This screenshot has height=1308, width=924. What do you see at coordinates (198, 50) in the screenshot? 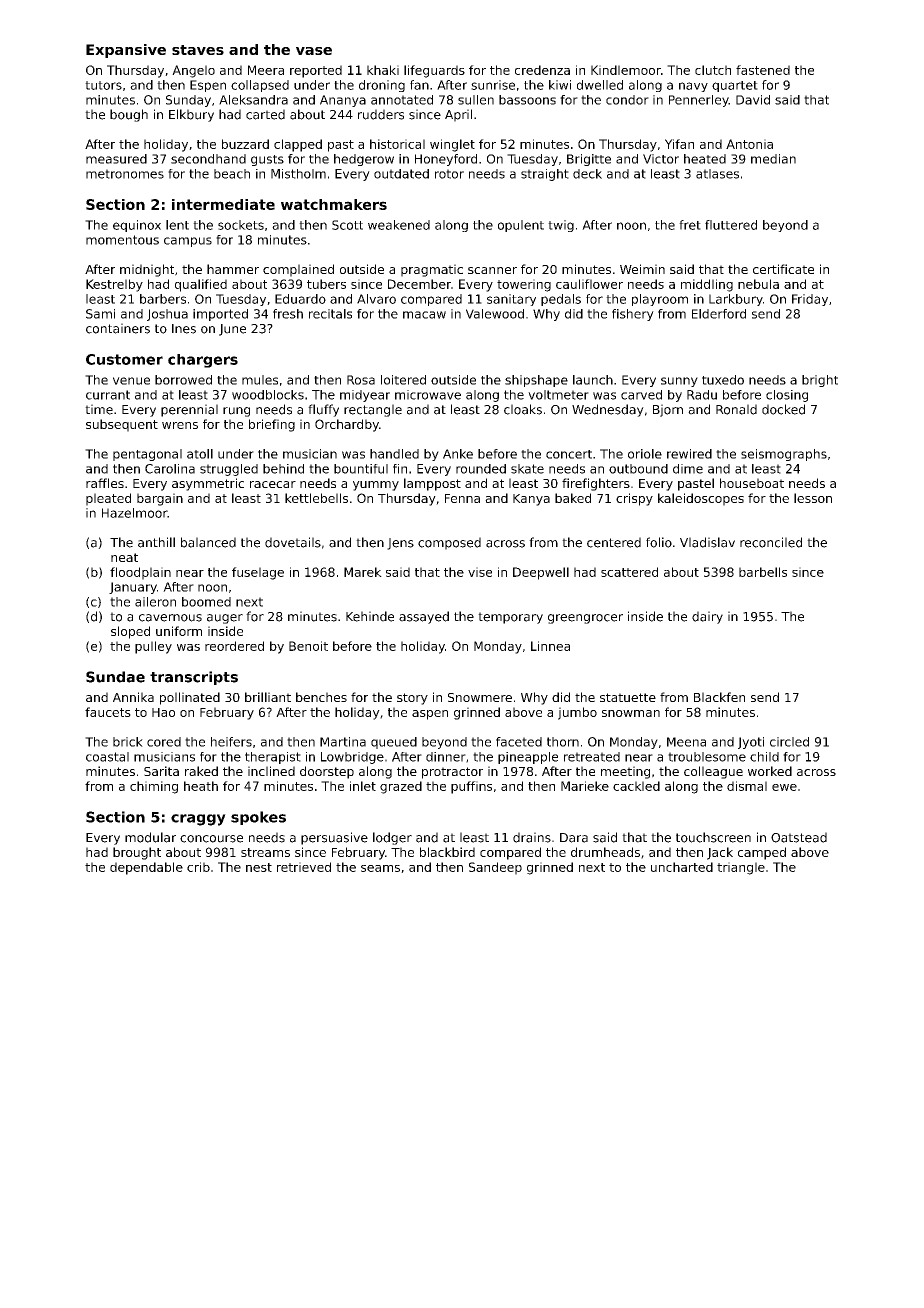
I see `staves` at bounding box center [198, 50].
